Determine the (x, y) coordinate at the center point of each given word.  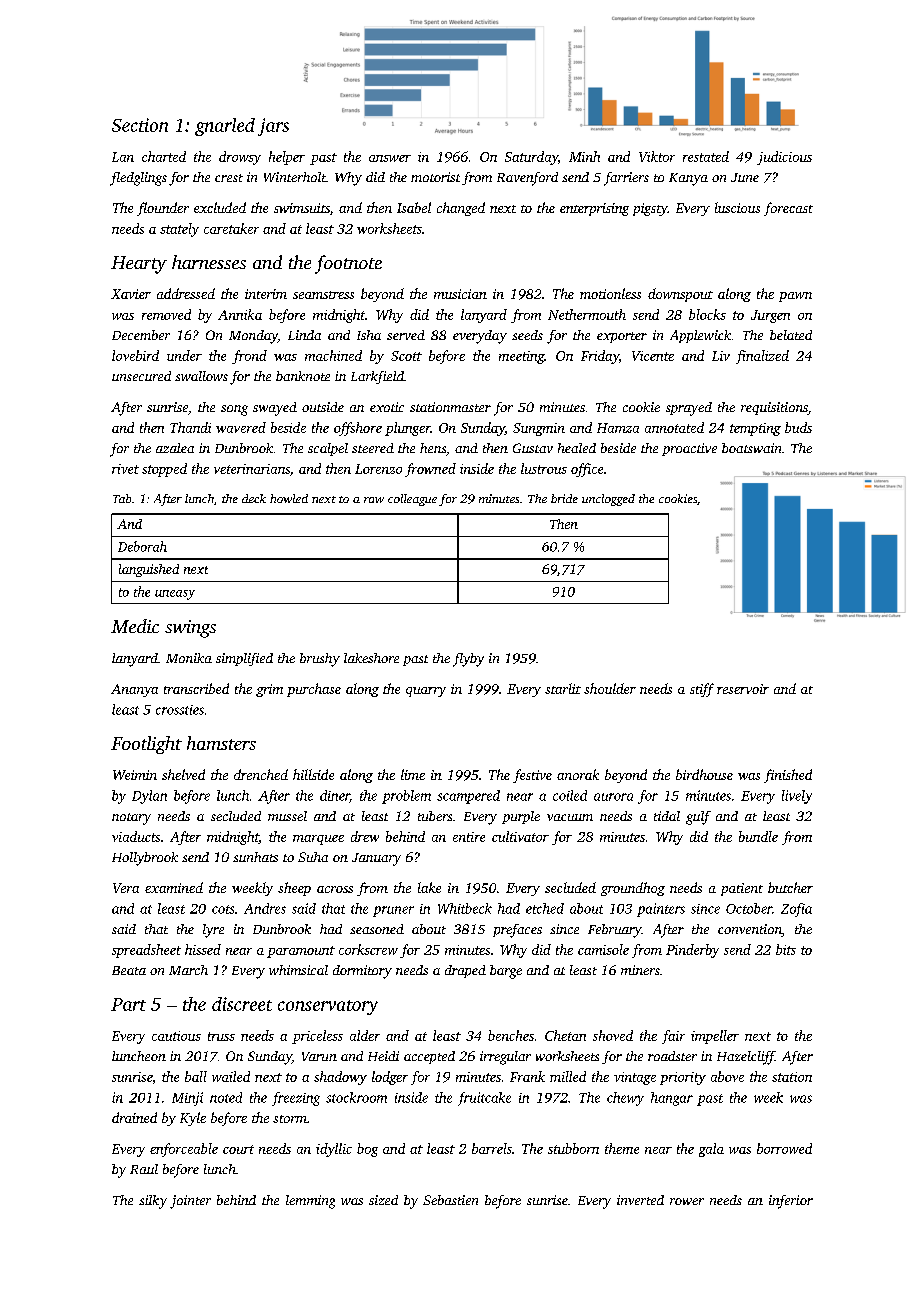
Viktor (657, 156)
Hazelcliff (746, 1058)
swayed (275, 409)
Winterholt (295, 177)
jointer (190, 1202)
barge (506, 972)
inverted (640, 1200)
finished (788, 776)
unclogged (608, 500)
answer (390, 158)
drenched (261, 774)
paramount (301, 952)
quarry (426, 692)
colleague (412, 500)
